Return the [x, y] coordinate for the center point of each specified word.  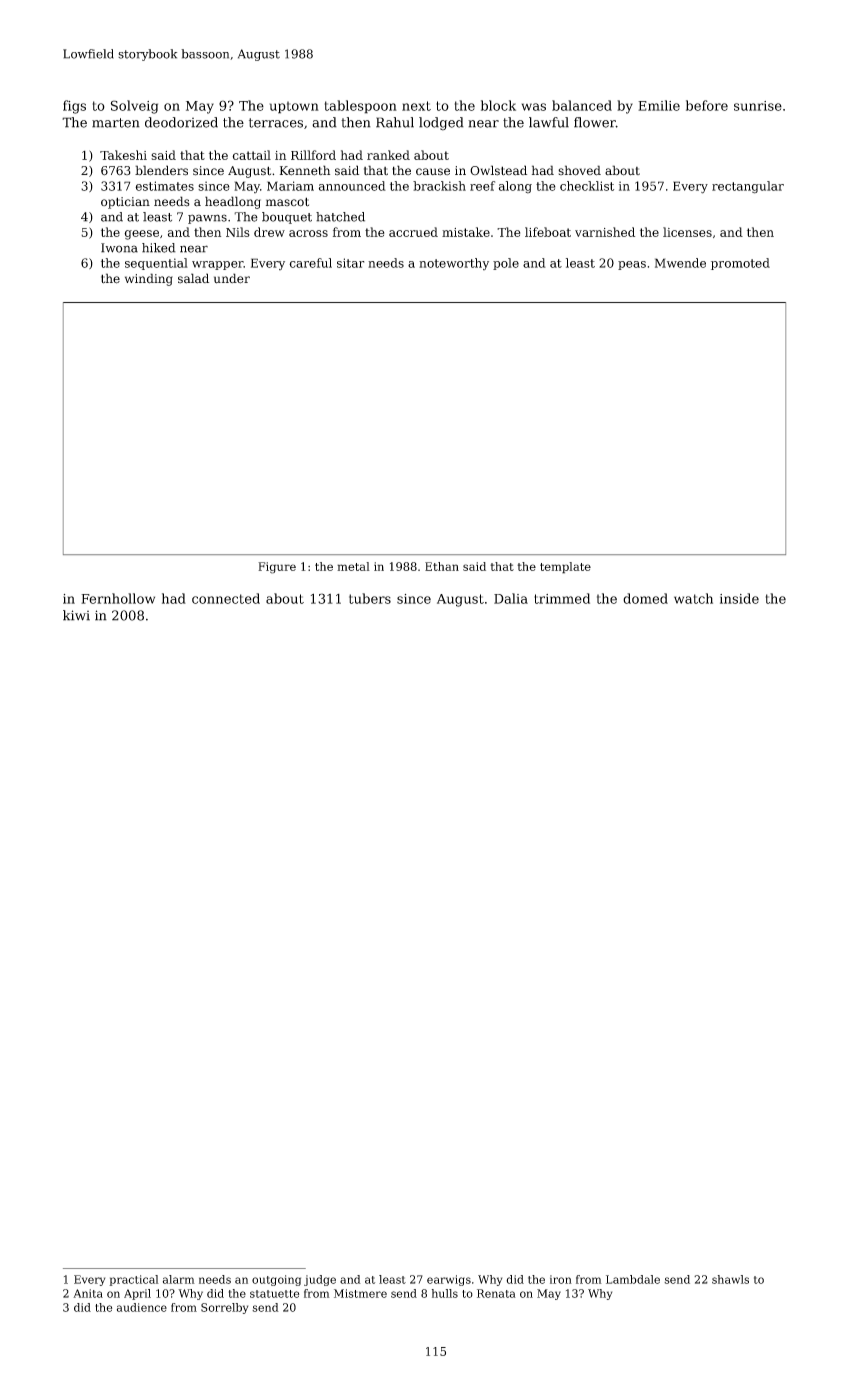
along [515, 187]
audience [142, 1307]
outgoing [276, 1280]
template [565, 568]
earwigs [449, 1280]
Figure [277, 568]
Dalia [511, 598]
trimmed [562, 598]
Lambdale [633, 1279]
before [707, 105]
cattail [251, 155]
